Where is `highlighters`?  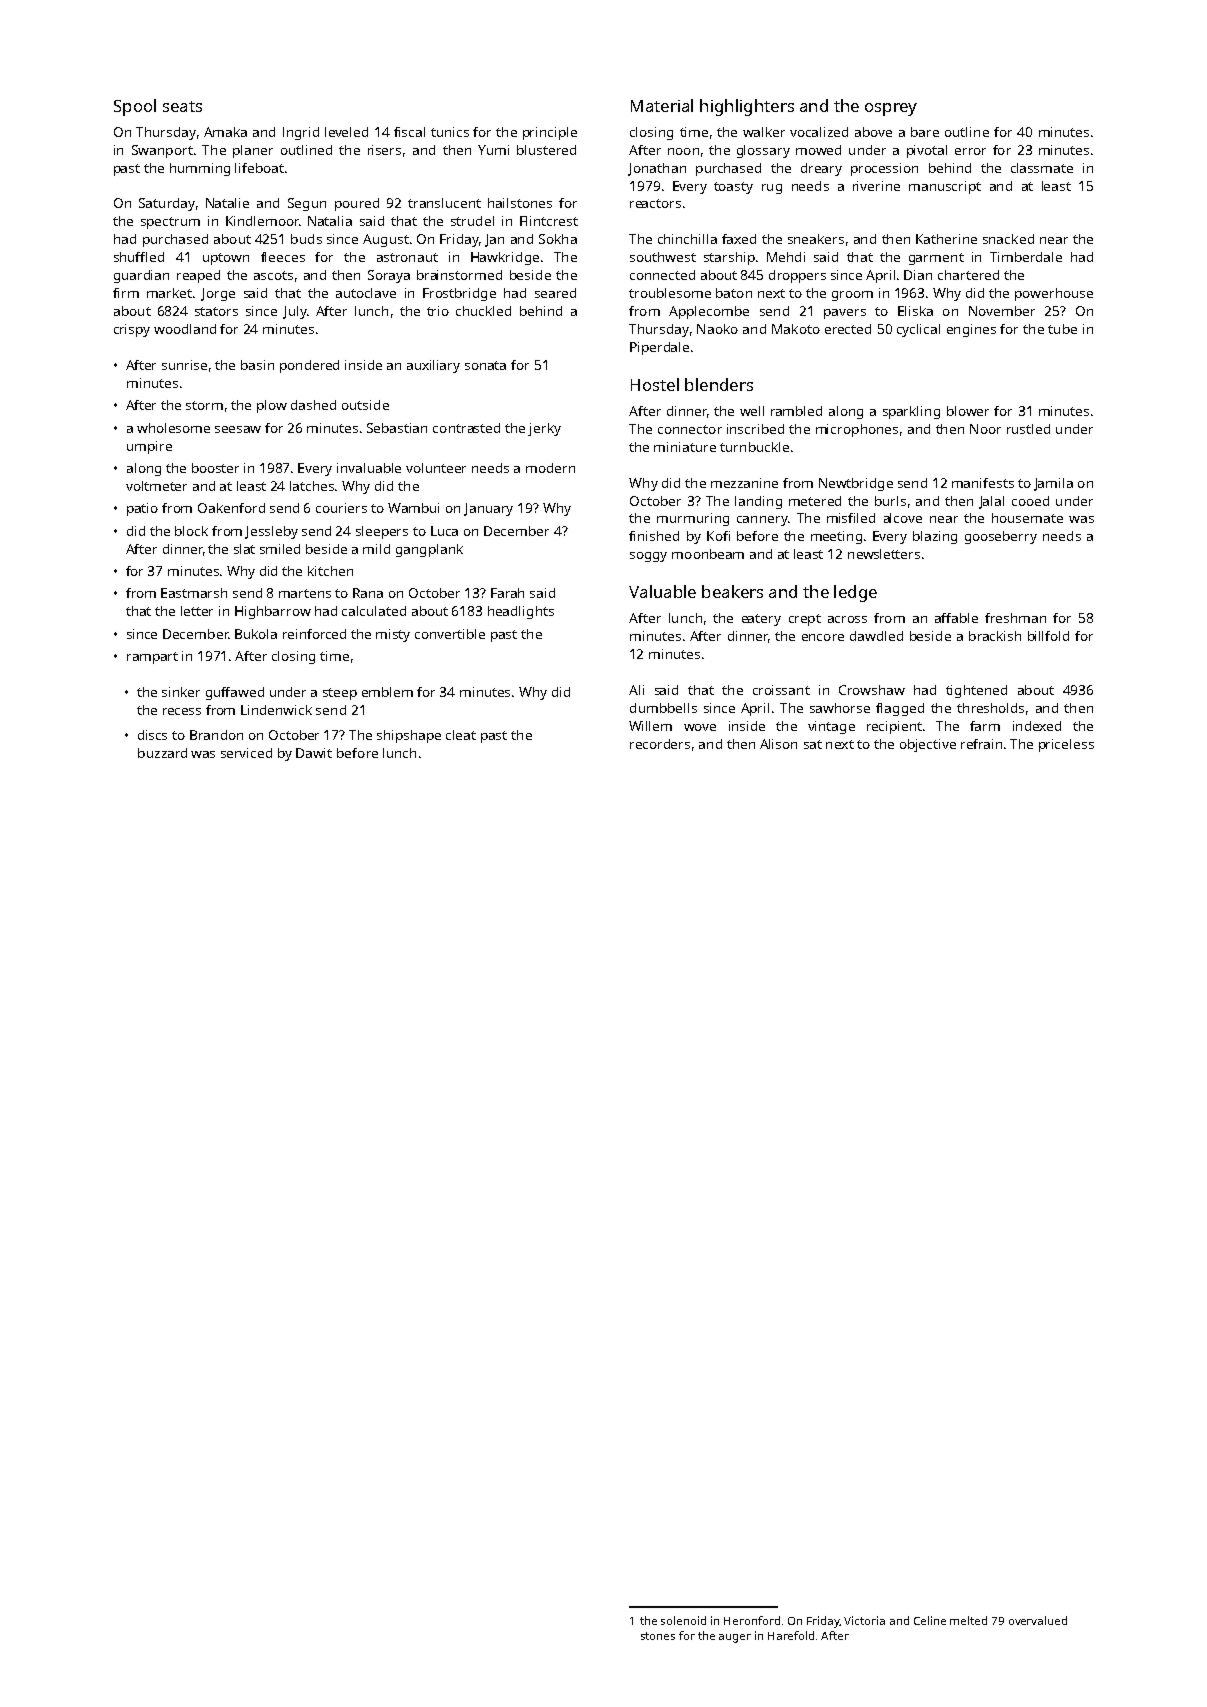 highlighters is located at coordinates (747, 107).
